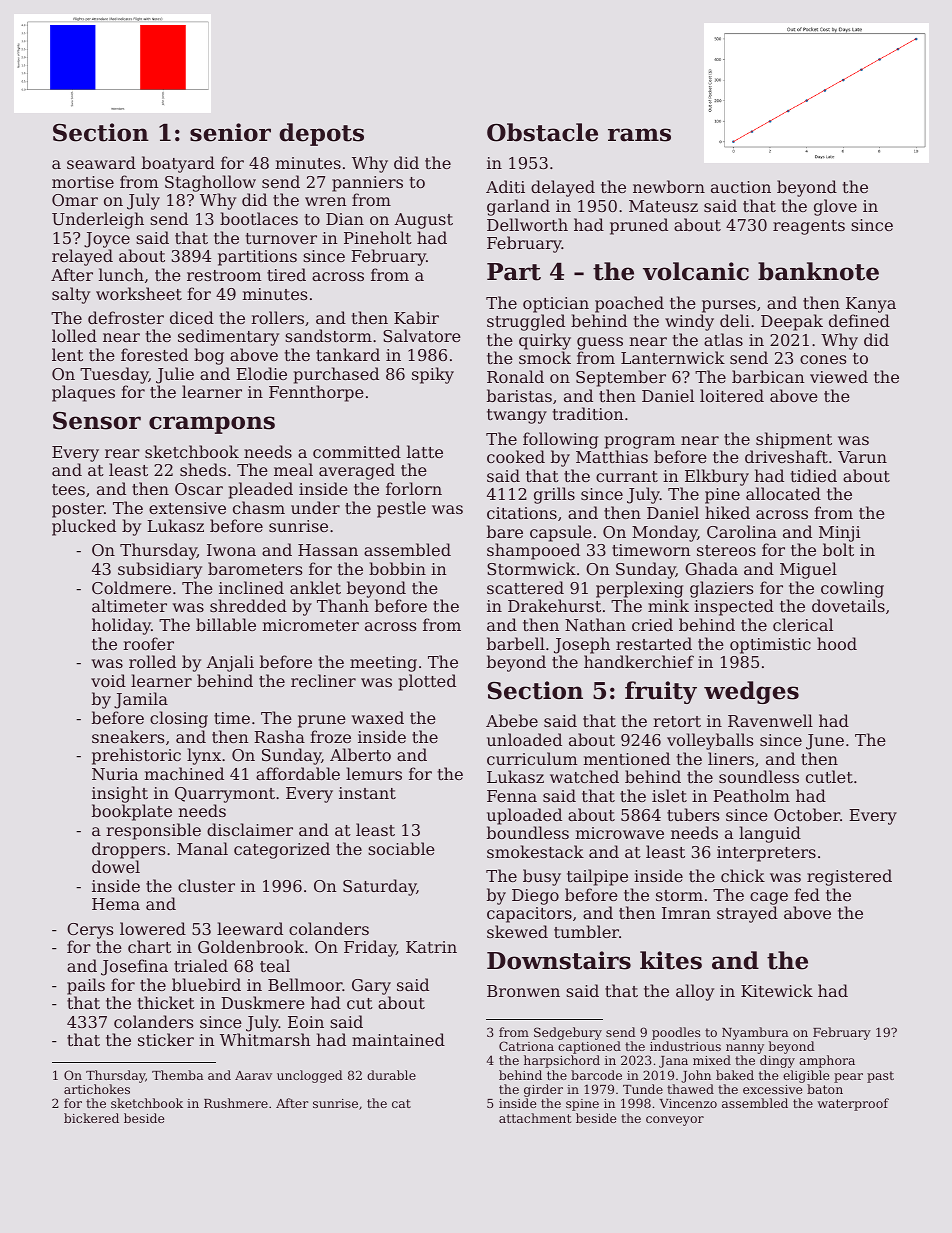 This screenshot has width=952, height=1233. Describe the element at coordinates (414, 488) in the screenshot. I see `forlorn` at that location.
